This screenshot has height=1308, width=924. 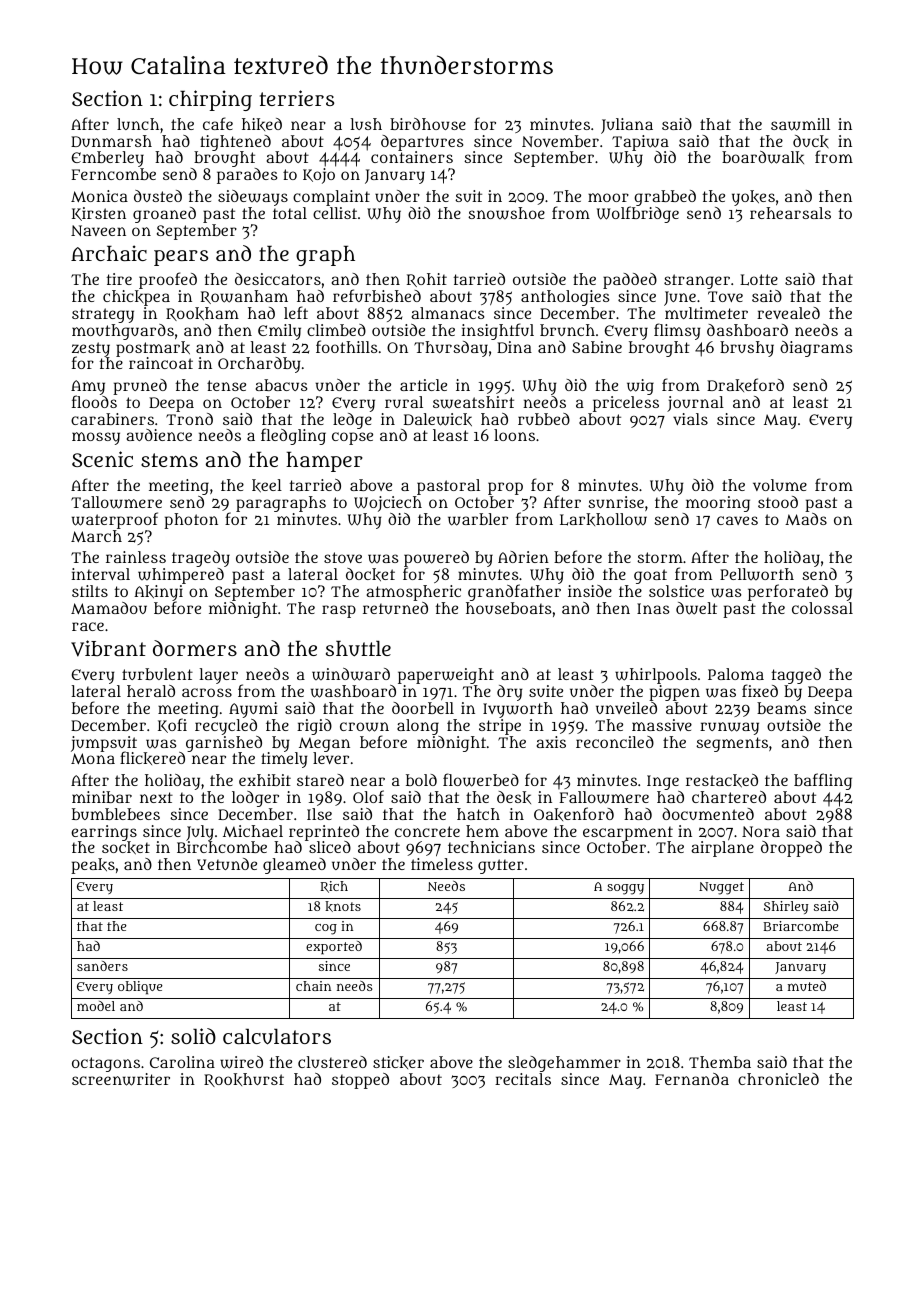 I want to click on Inge, so click(x=663, y=782).
